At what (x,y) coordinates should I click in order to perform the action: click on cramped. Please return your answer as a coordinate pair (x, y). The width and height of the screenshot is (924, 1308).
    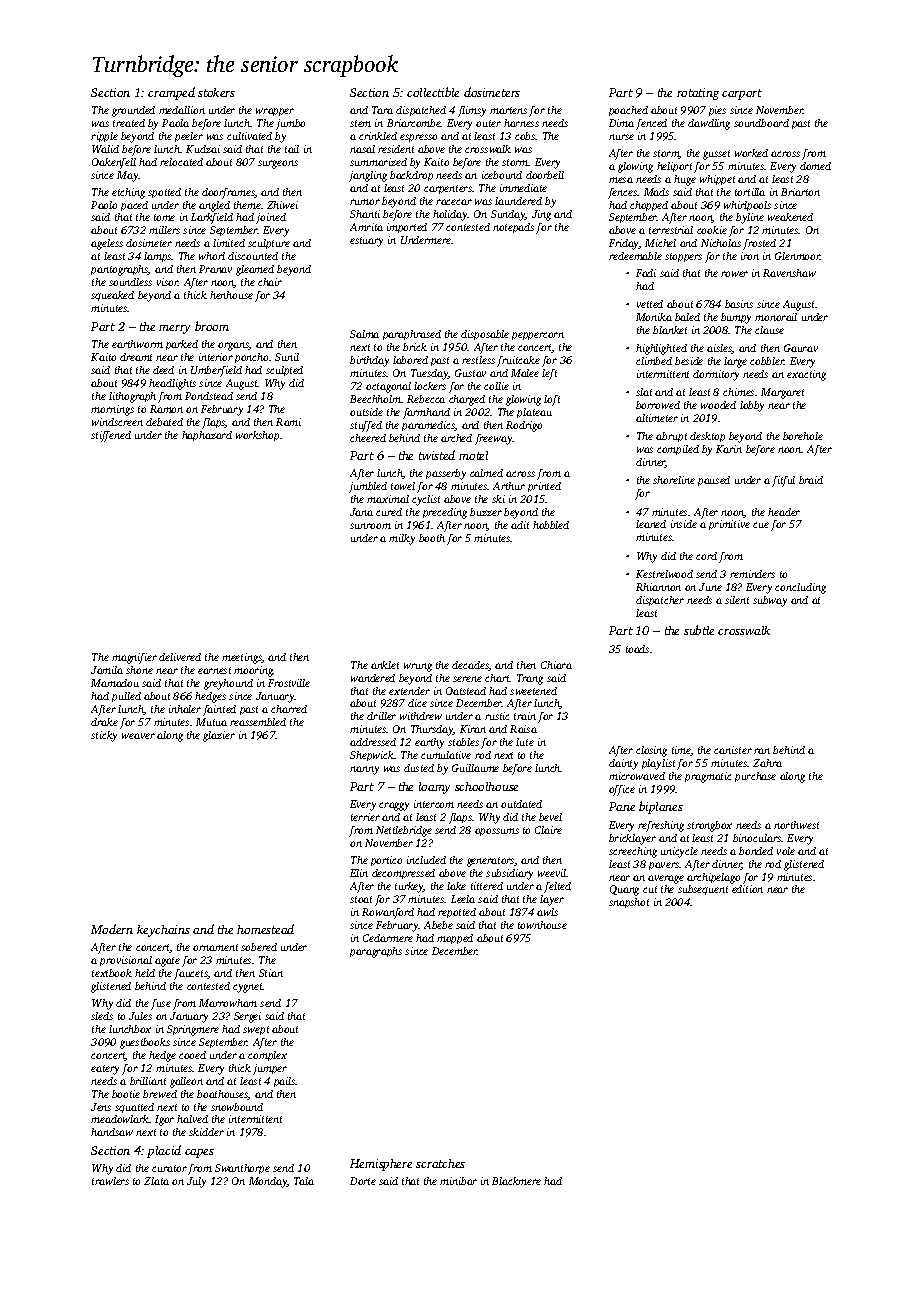
    Looking at the image, I should click on (171, 93).
